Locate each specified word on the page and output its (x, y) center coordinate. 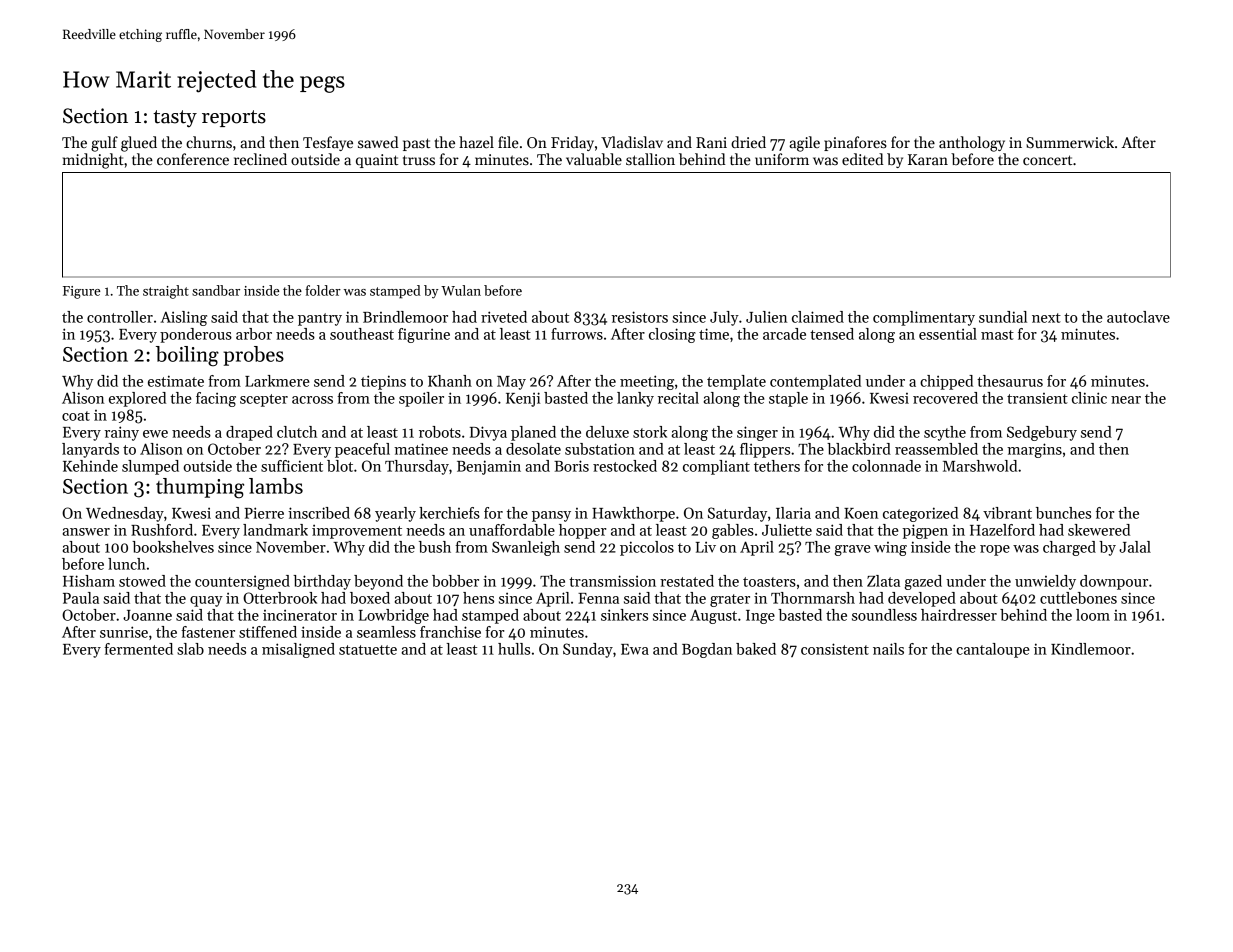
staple (788, 399)
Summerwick (1070, 142)
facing (216, 399)
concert (1047, 160)
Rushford (162, 530)
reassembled (936, 449)
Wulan (461, 290)
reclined (260, 159)
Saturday (737, 514)
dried (748, 142)
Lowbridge (394, 616)
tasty (175, 119)
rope (995, 550)
